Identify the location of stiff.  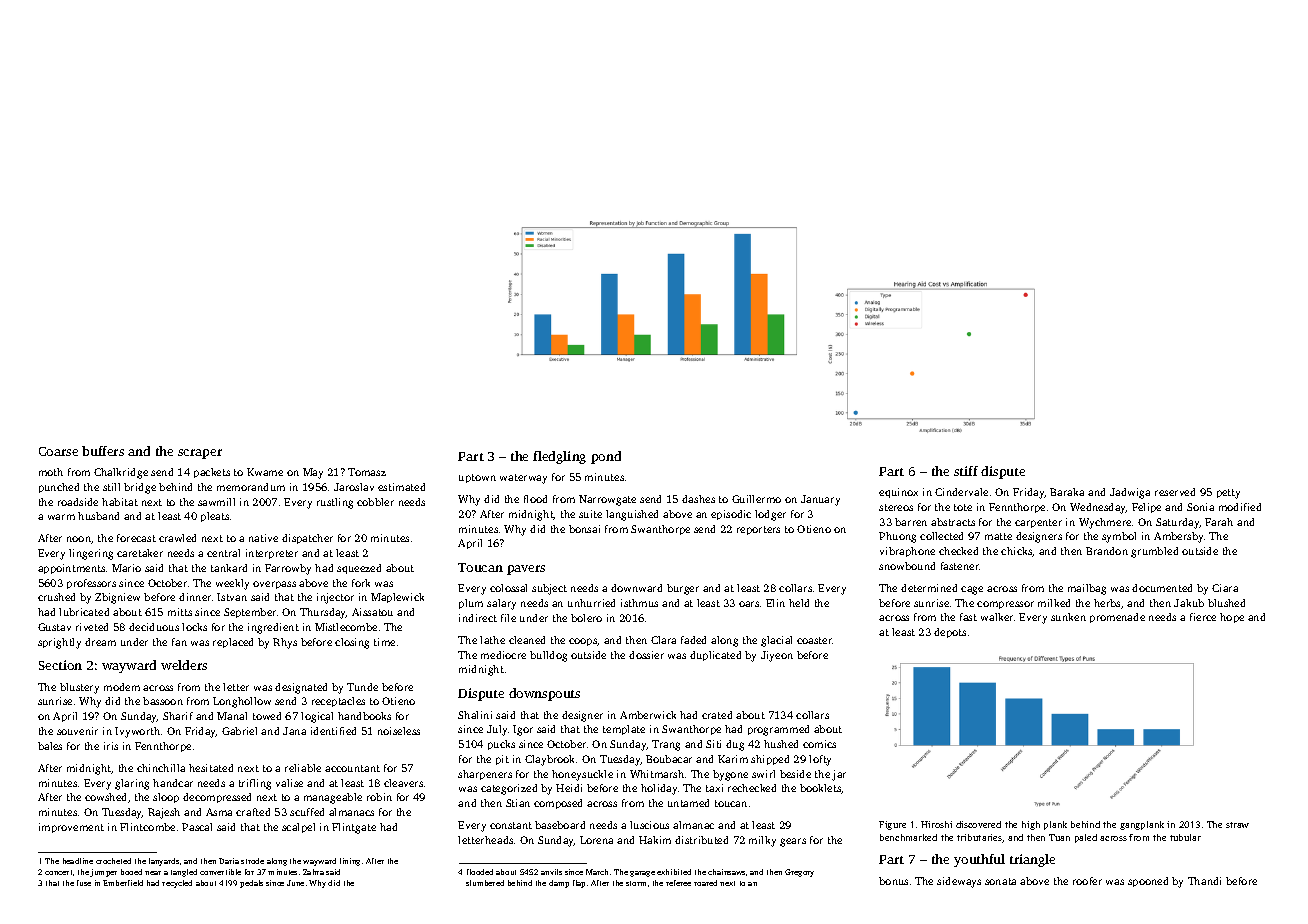
(966, 471).
